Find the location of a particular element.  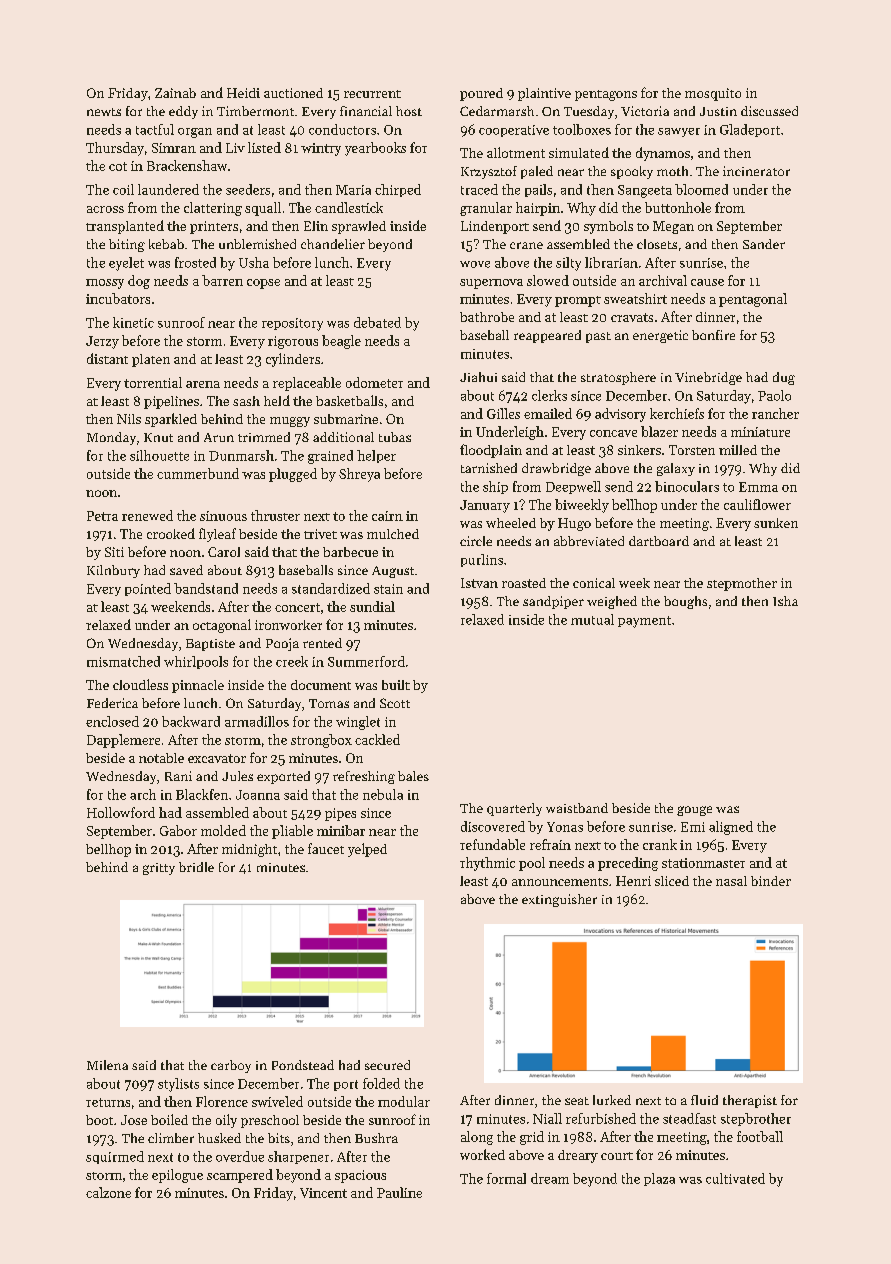

boughs is located at coordinates (685, 602).
